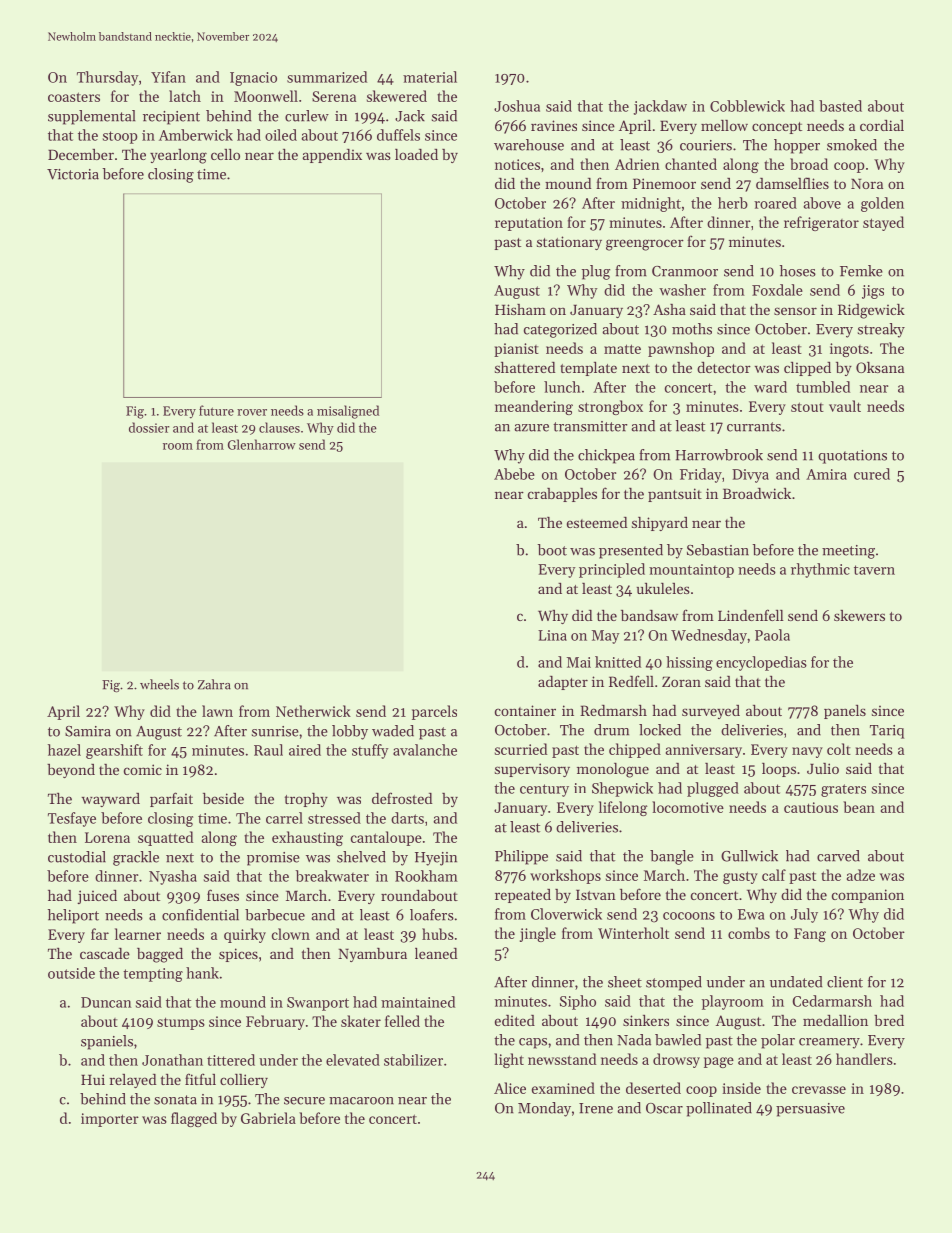  I want to click on future, so click(216, 410).
